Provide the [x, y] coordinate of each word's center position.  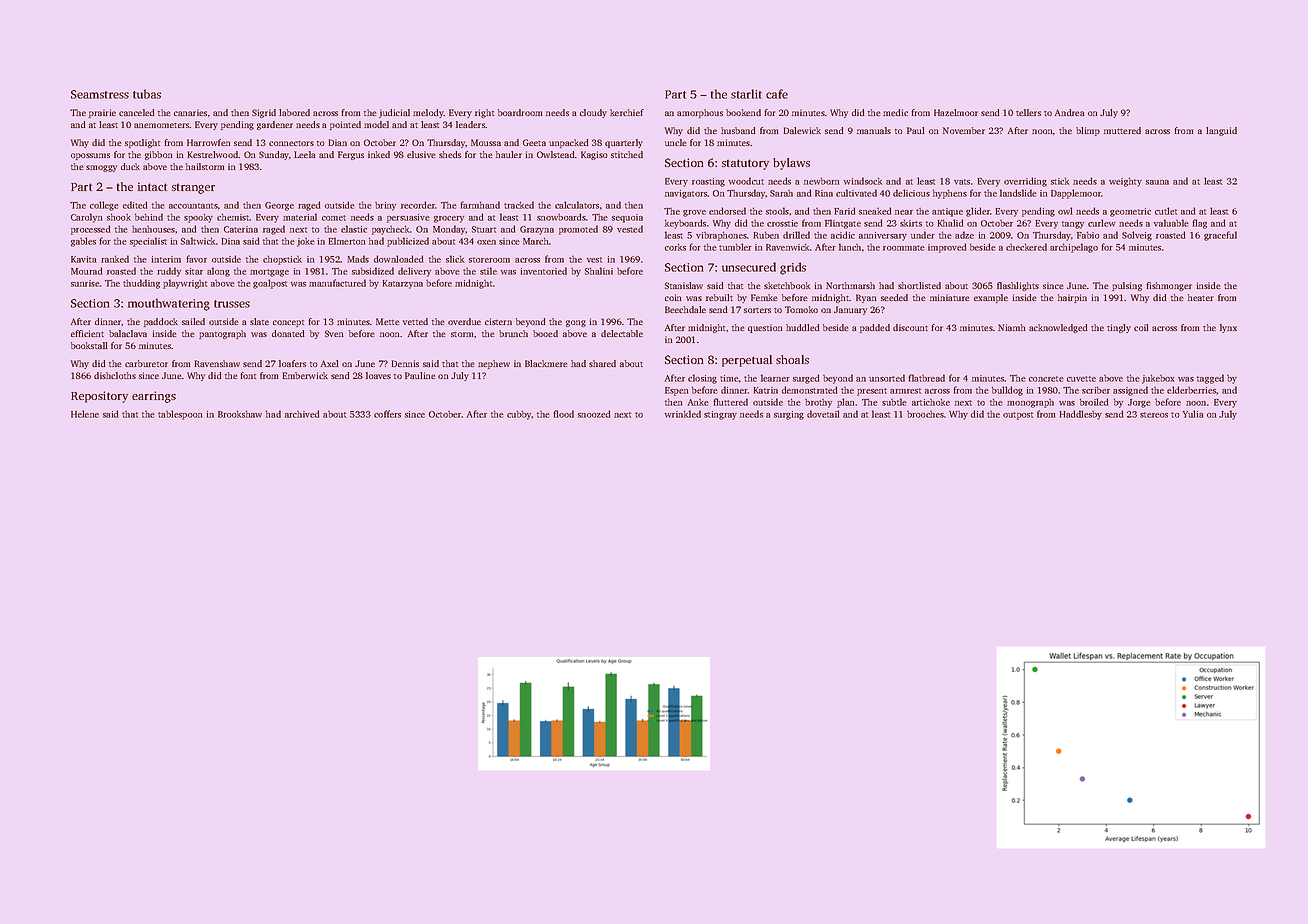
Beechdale [685, 309]
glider [978, 212]
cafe [777, 94]
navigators [686, 194]
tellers [1028, 112]
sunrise [85, 283]
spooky [198, 218]
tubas [147, 94]
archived [302, 414]
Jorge [1139, 403]
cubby [519, 415]
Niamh [1012, 327]
